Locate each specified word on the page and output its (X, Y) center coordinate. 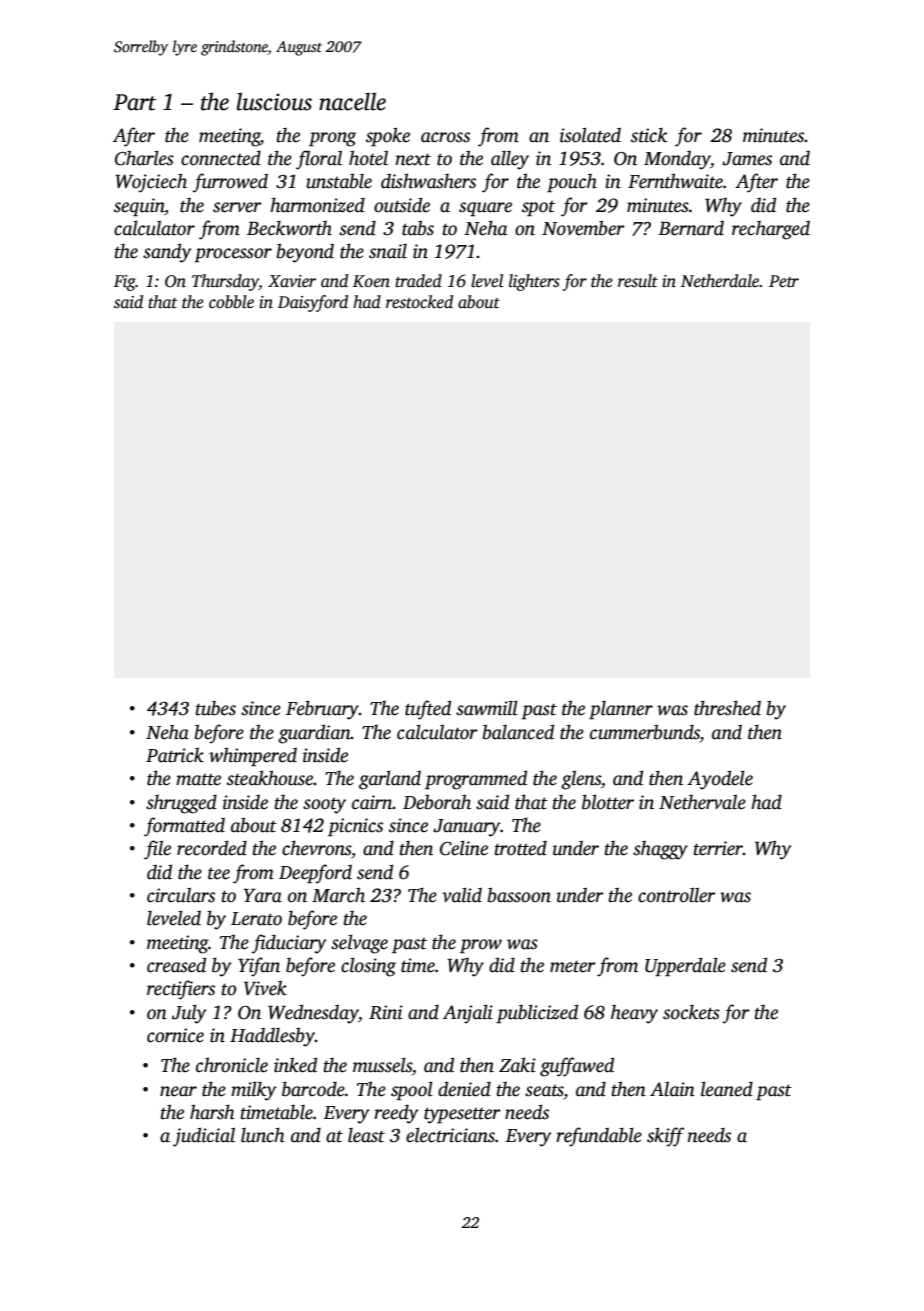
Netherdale (720, 281)
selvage (359, 944)
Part (134, 102)
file (157, 850)
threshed (727, 708)
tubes (216, 708)
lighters (534, 282)
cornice (175, 1035)
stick (649, 135)
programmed (476, 780)
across (445, 137)
